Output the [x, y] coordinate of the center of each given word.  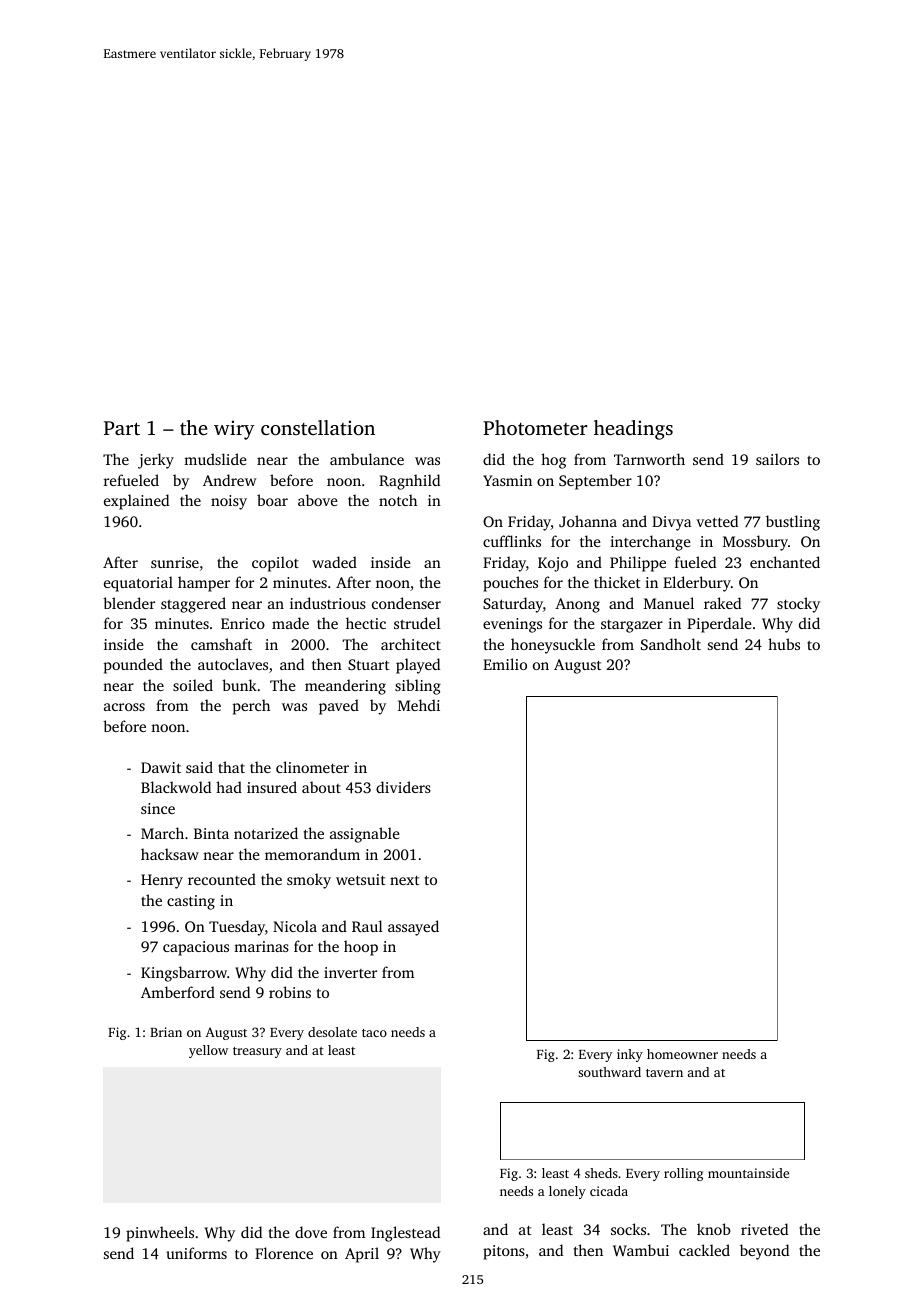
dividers [403, 787]
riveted [764, 1229]
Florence [284, 1253]
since [158, 808]
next [405, 880]
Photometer [535, 427]
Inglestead [405, 1234]
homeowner [682, 1054]
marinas [261, 946]
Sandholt [671, 644]
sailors [777, 459]
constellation [318, 427]
